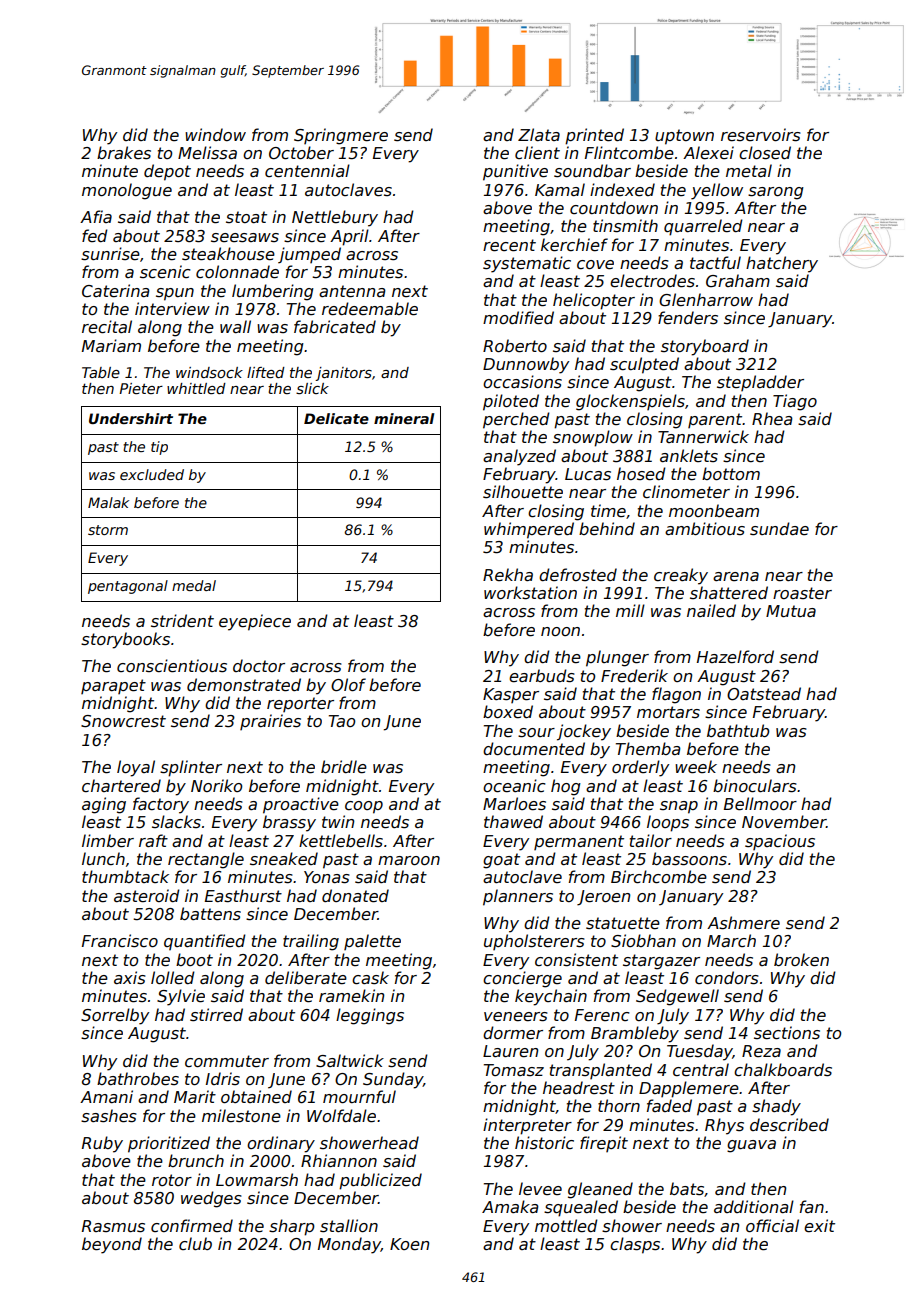  What do you see at coordinates (108, 502) in the screenshot?
I see `Malak` at bounding box center [108, 502].
